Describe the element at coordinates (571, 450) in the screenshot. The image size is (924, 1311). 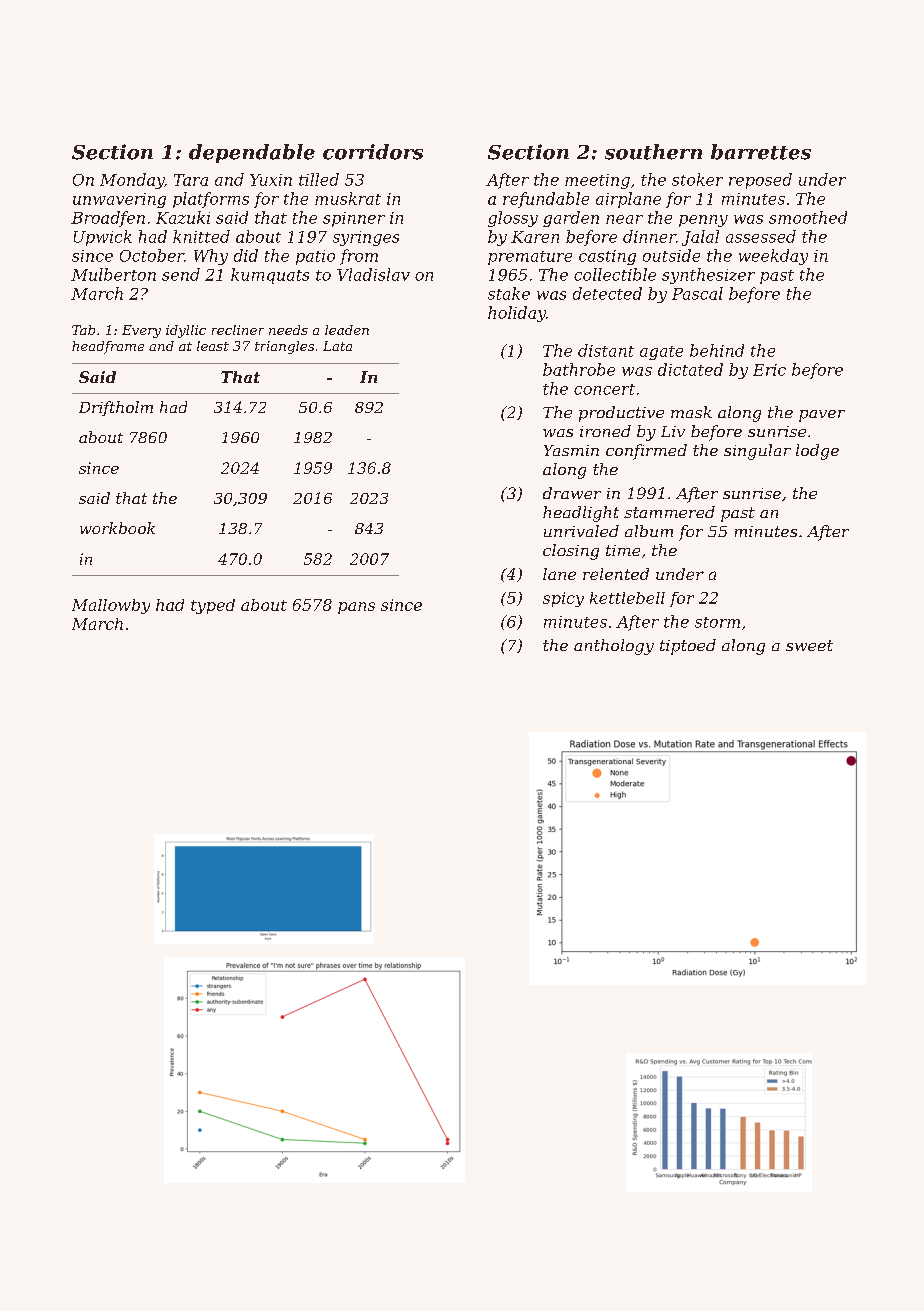
I see `Yasmin` at that location.
